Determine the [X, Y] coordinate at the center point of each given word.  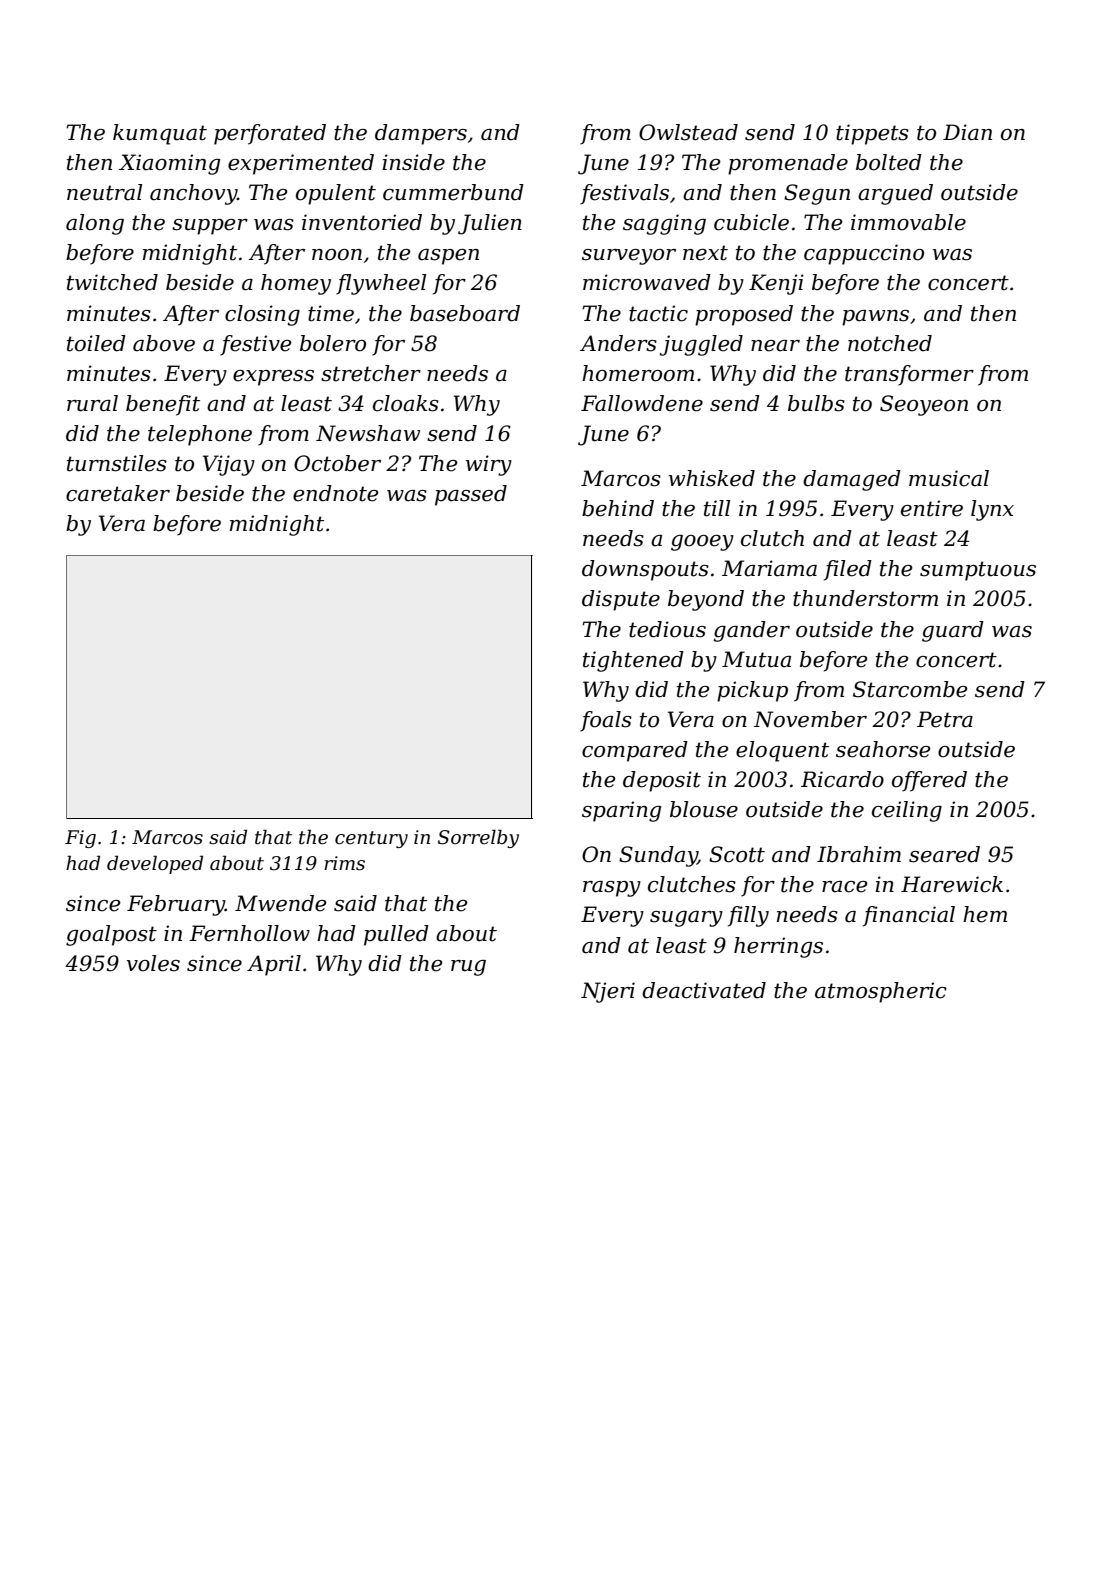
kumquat [160, 134]
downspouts [645, 570]
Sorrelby [478, 838]
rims [344, 863]
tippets [872, 134]
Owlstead [688, 132]
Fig [80, 839]
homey [296, 284]
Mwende [281, 903]
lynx [992, 510]
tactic [658, 313]
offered [929, 781]
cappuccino [864, 254]
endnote [336, 493]
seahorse [883, 749]
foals [606, 721]
